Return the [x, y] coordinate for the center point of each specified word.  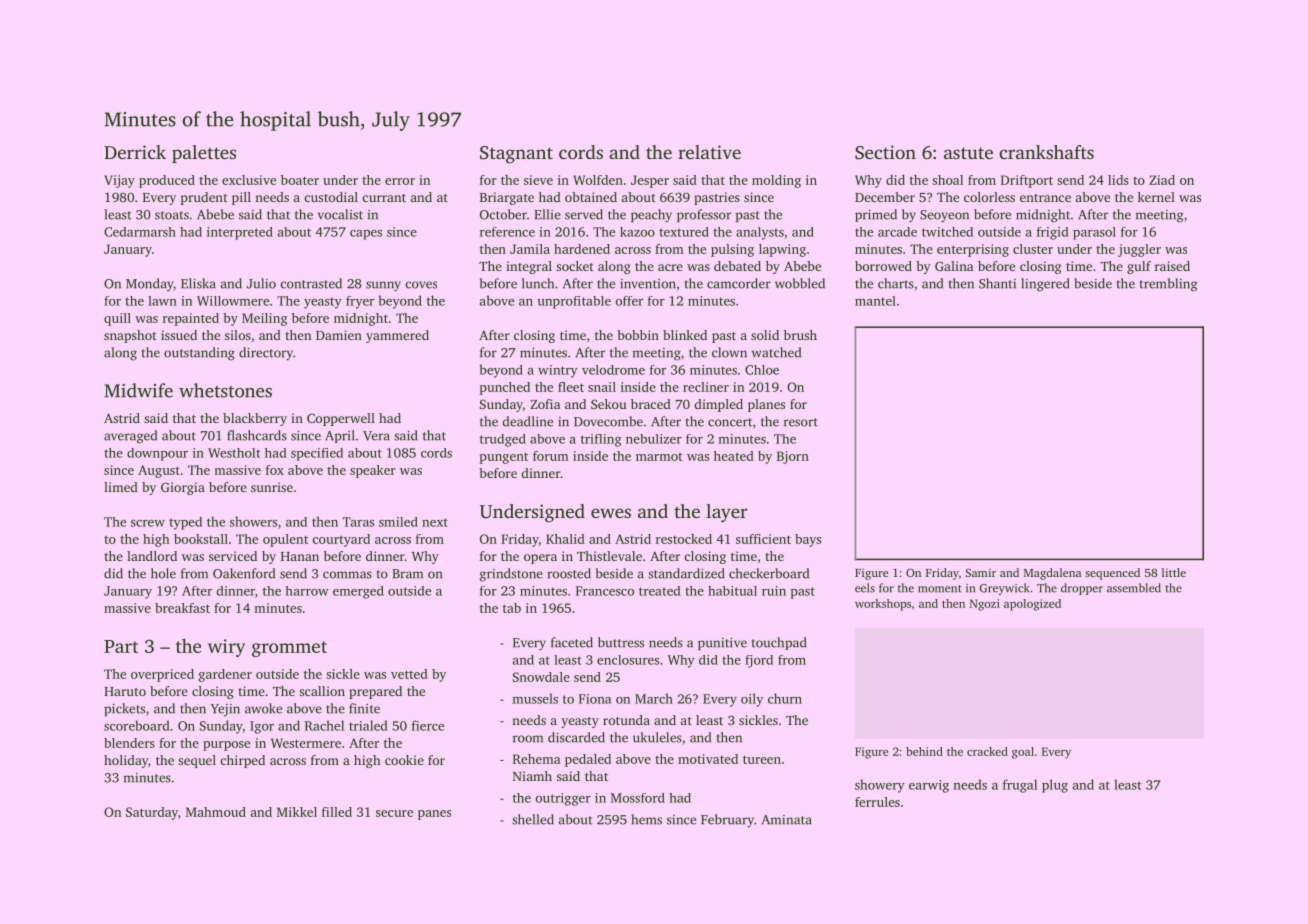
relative [709, 152]
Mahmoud [216, 812]
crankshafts [1046, 152]
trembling [1168, 285]
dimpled [719, 405]
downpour [157, 454]
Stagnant [516, 155]
